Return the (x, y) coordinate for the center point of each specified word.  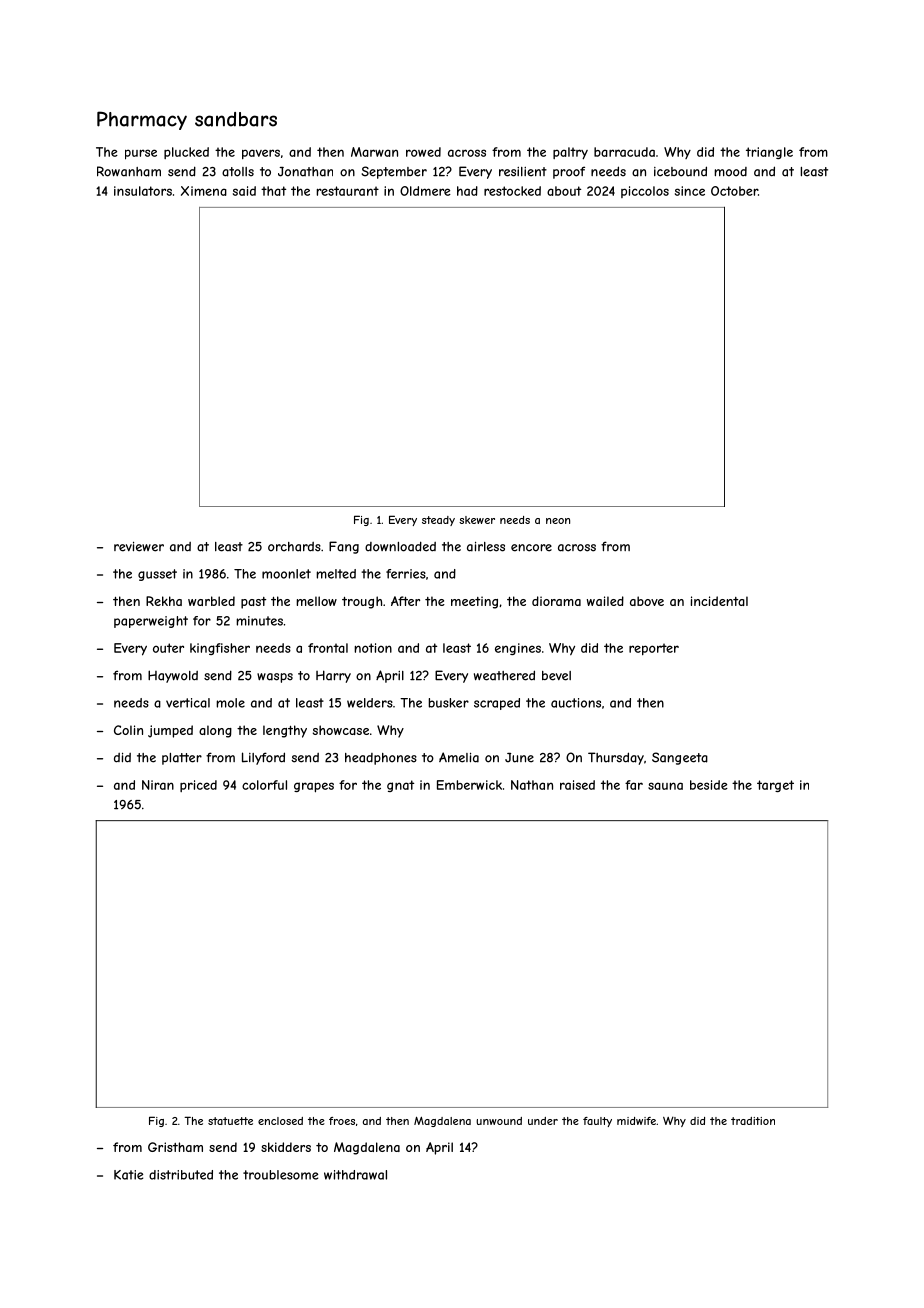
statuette (230, 1121)
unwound (499, 1121)
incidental (719, 601)
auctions (576, 703)
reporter (654, 649)
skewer (477, 520)
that (273, 191)
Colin (128, 730)
